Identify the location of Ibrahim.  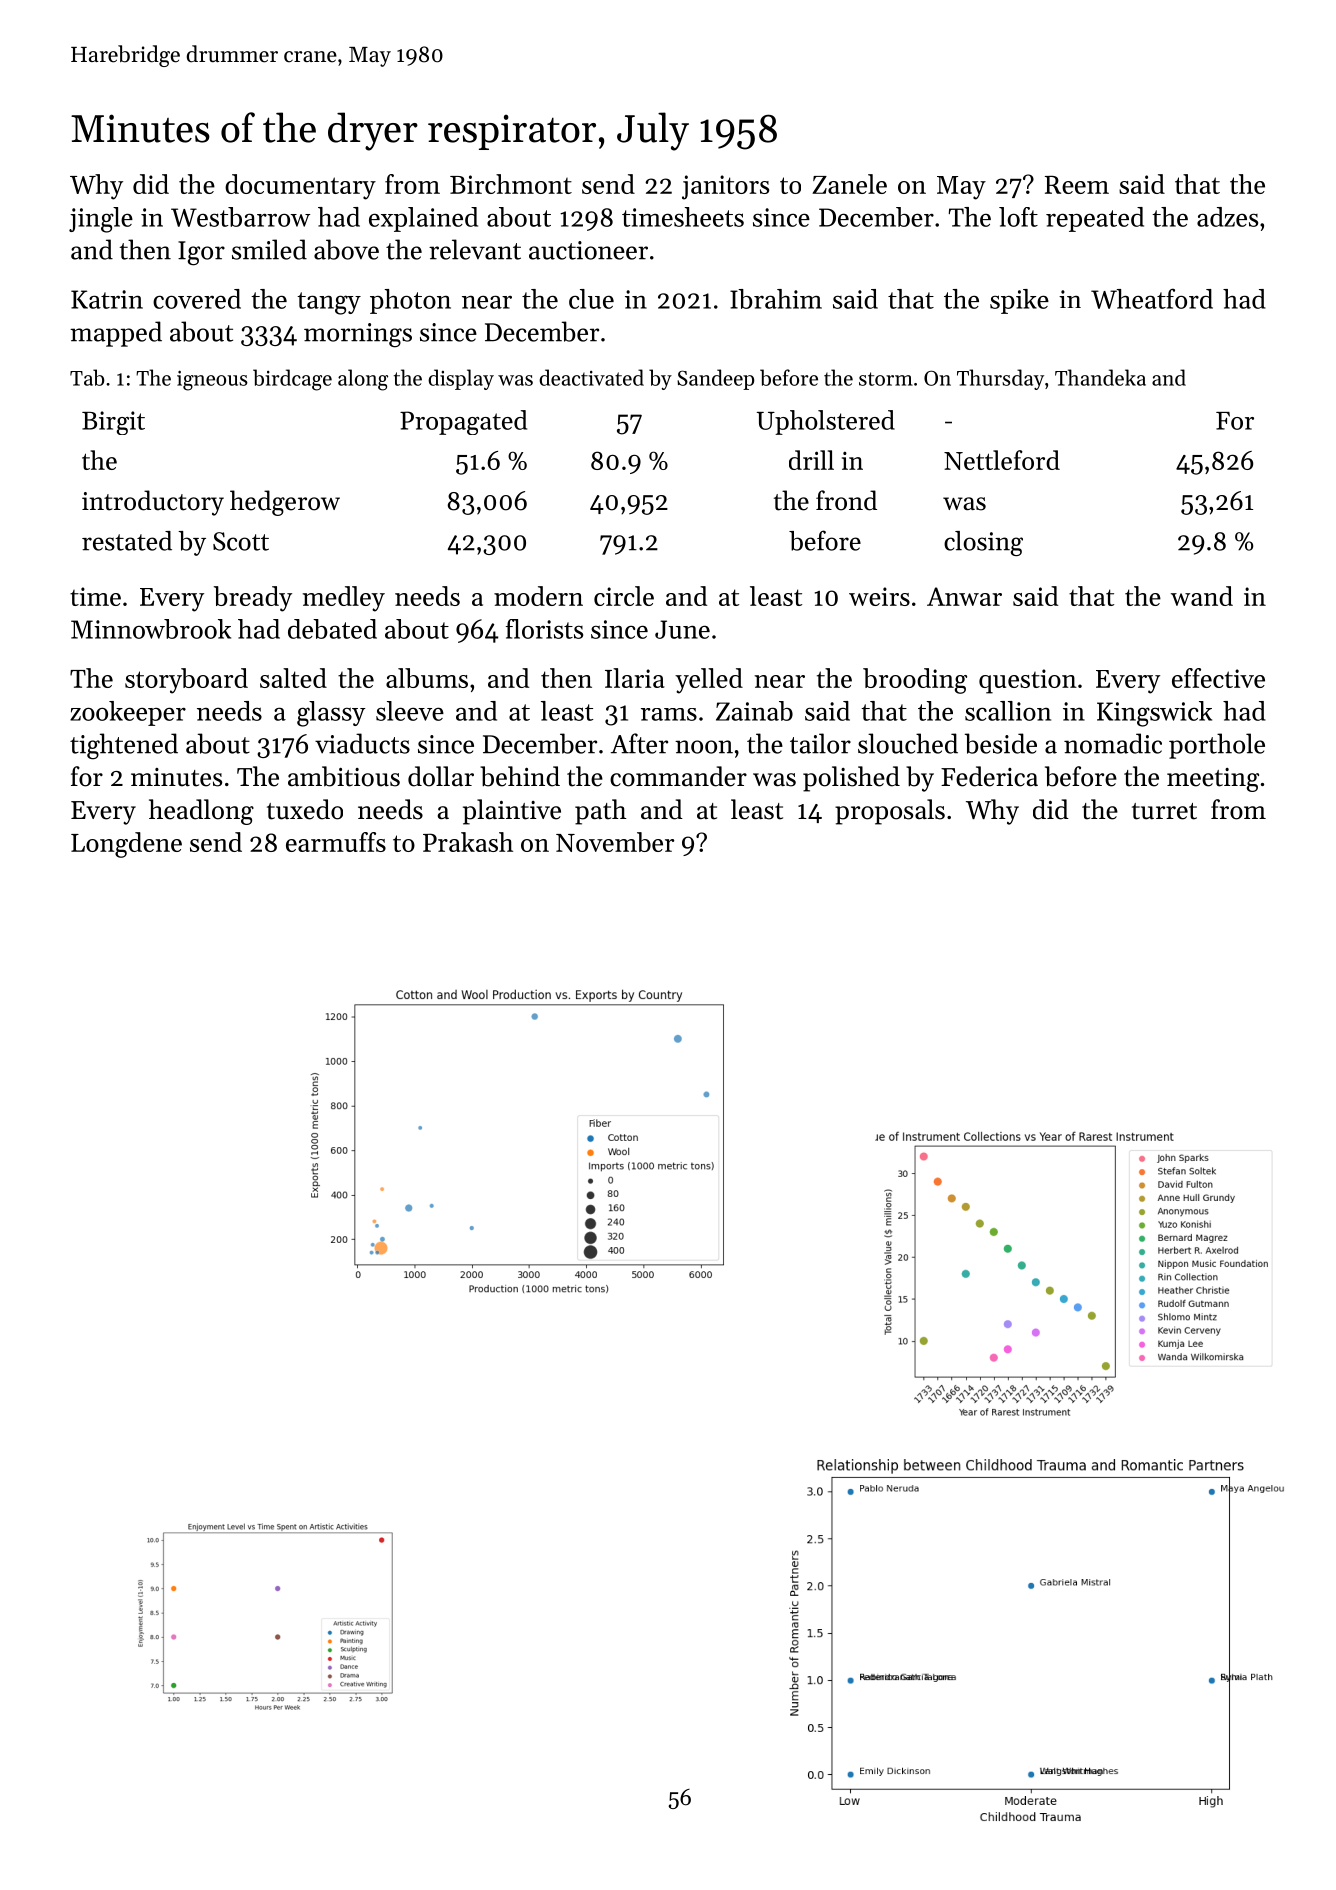
(776, 299).
